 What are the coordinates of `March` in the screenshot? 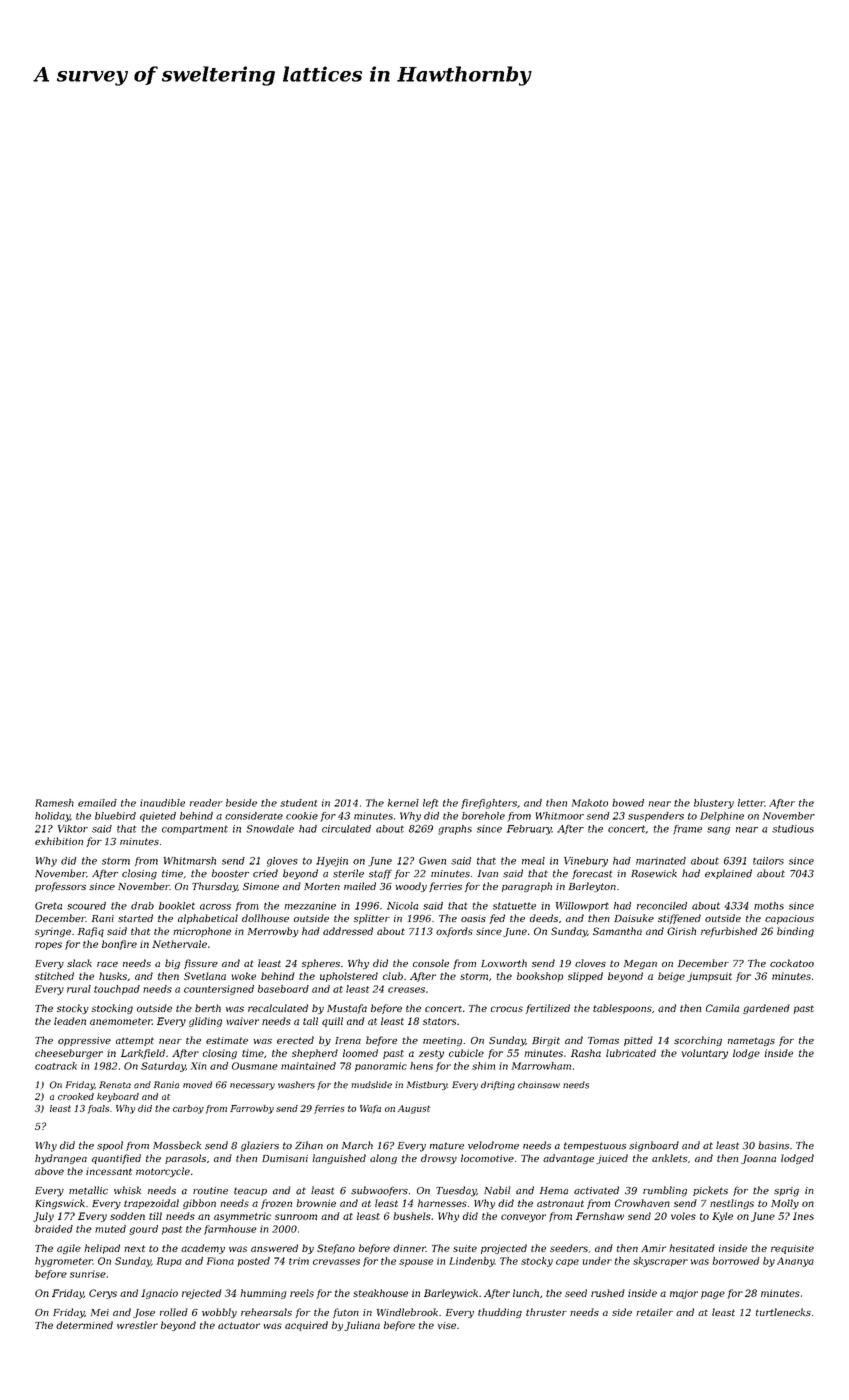 It's located at (357, 1145).
